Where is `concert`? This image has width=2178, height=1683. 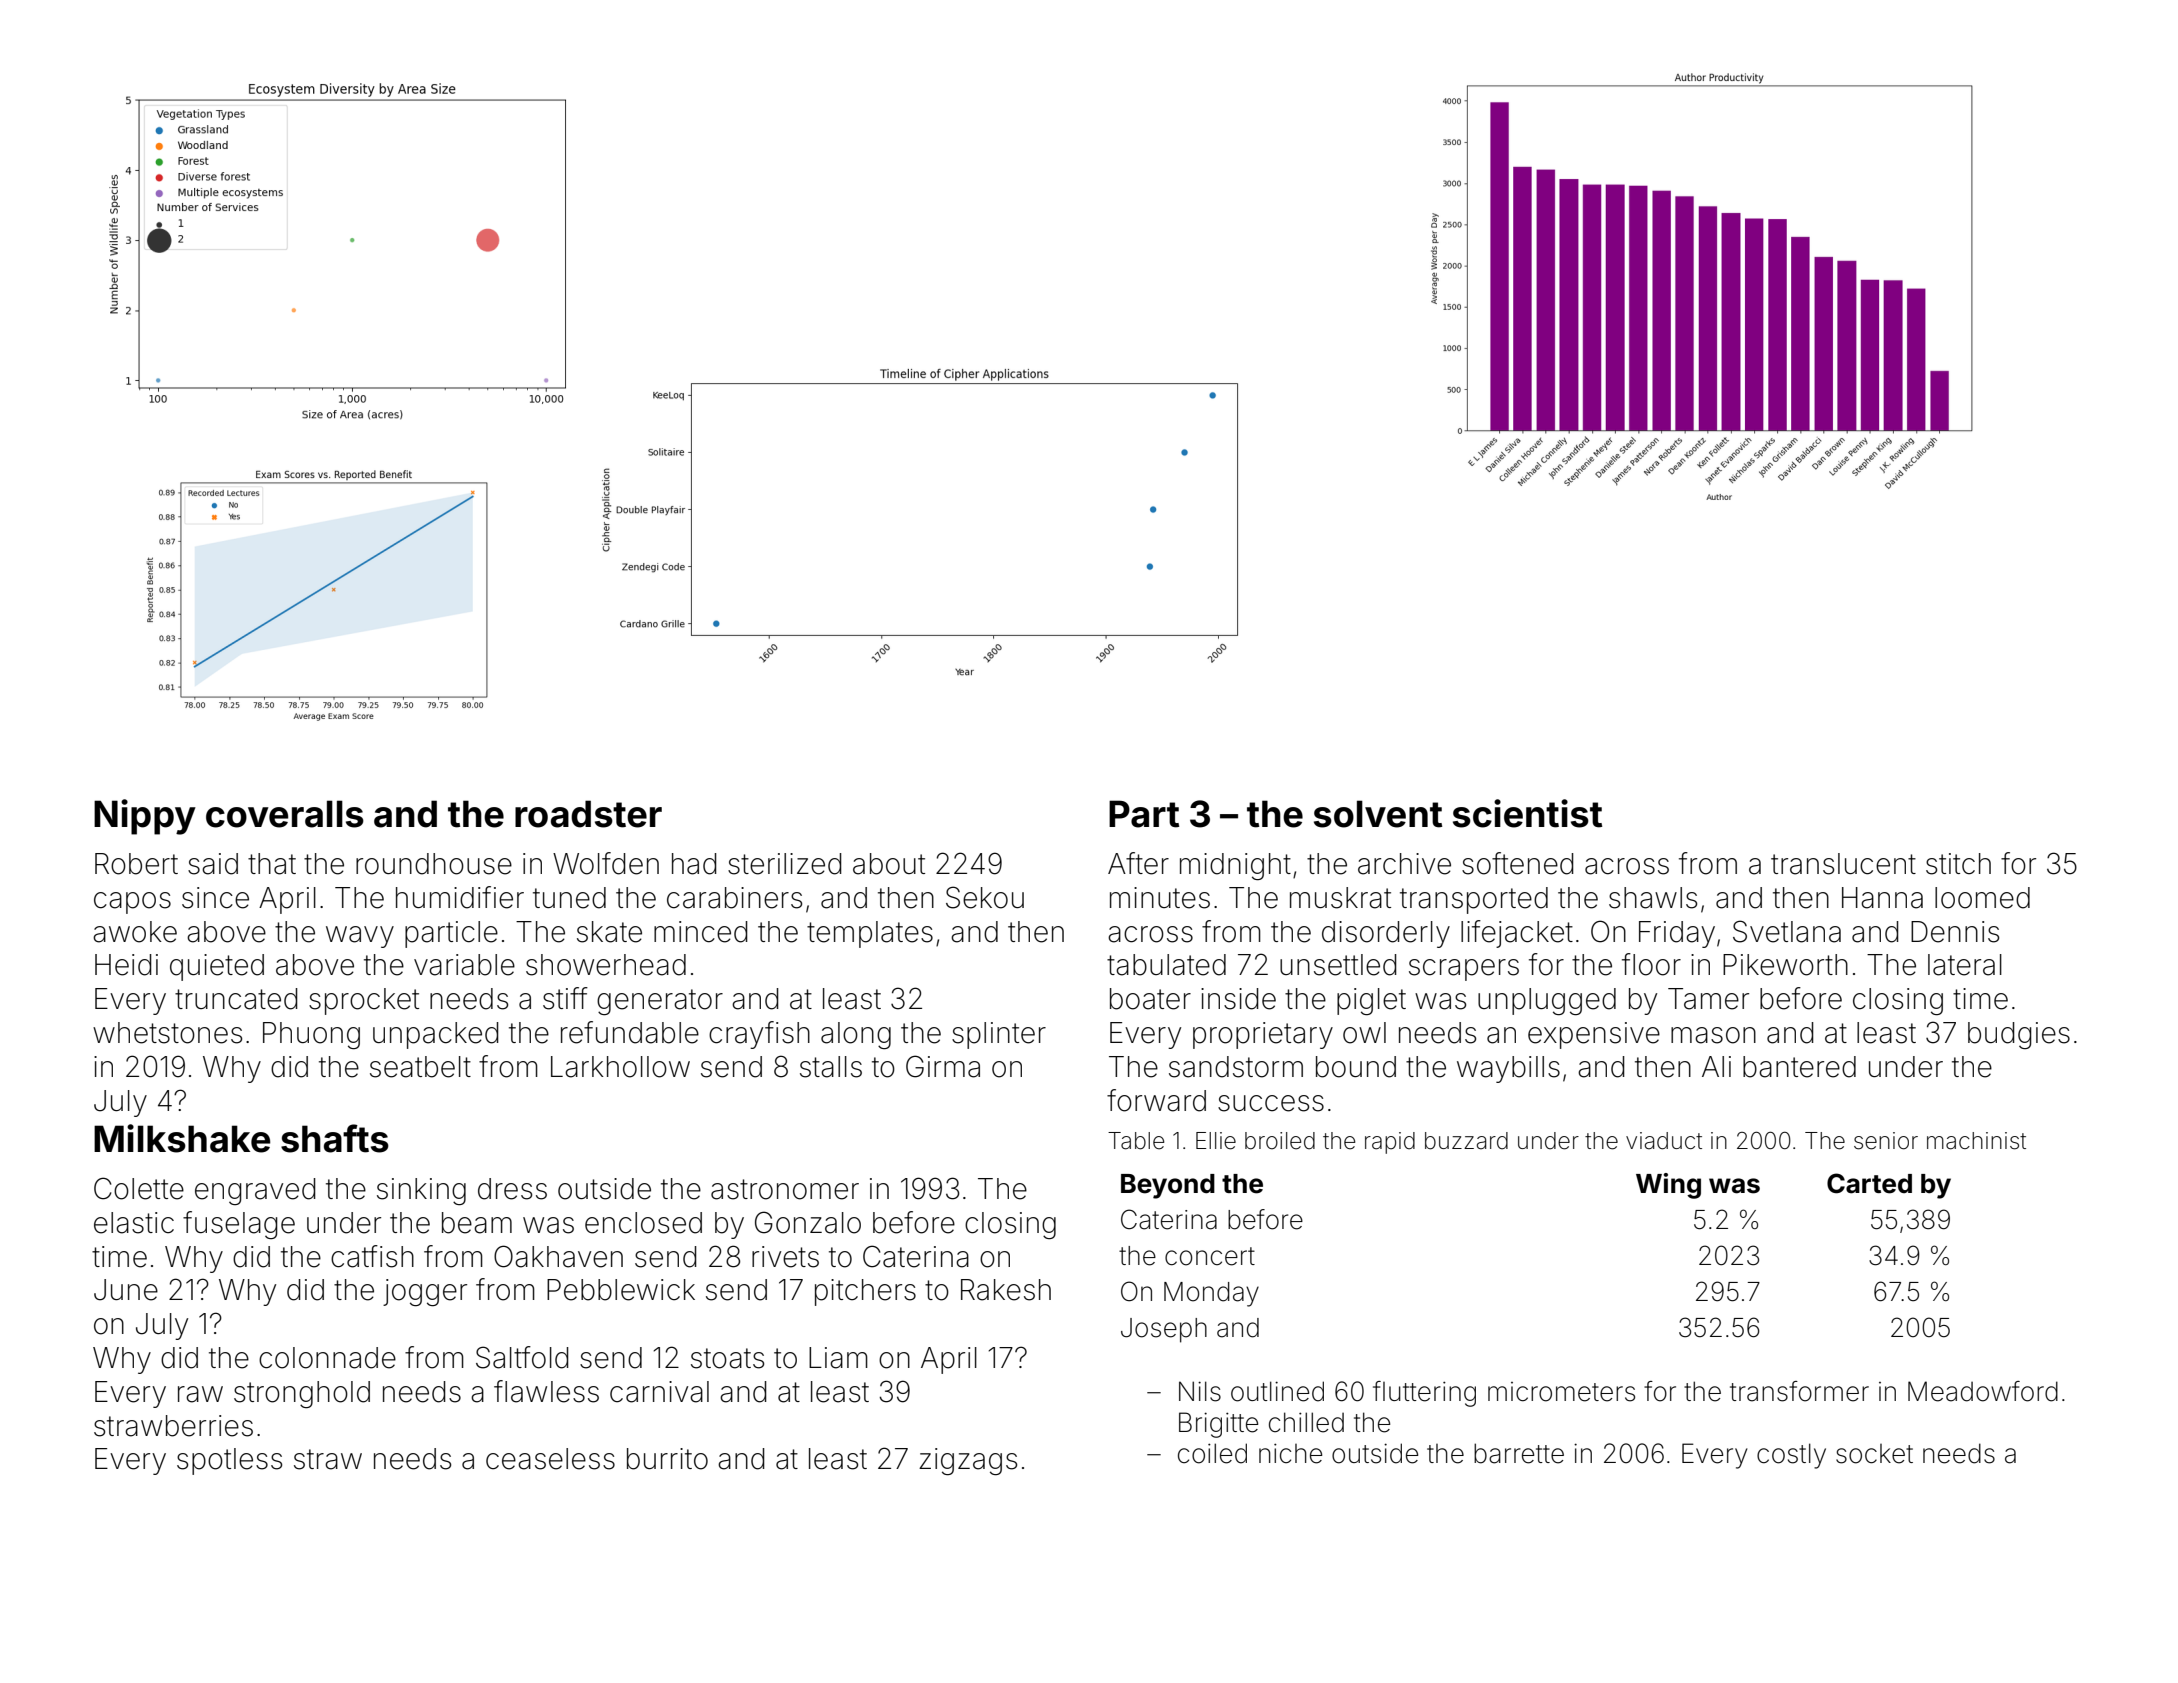 concert is located at coordinates (1210, 1256).
